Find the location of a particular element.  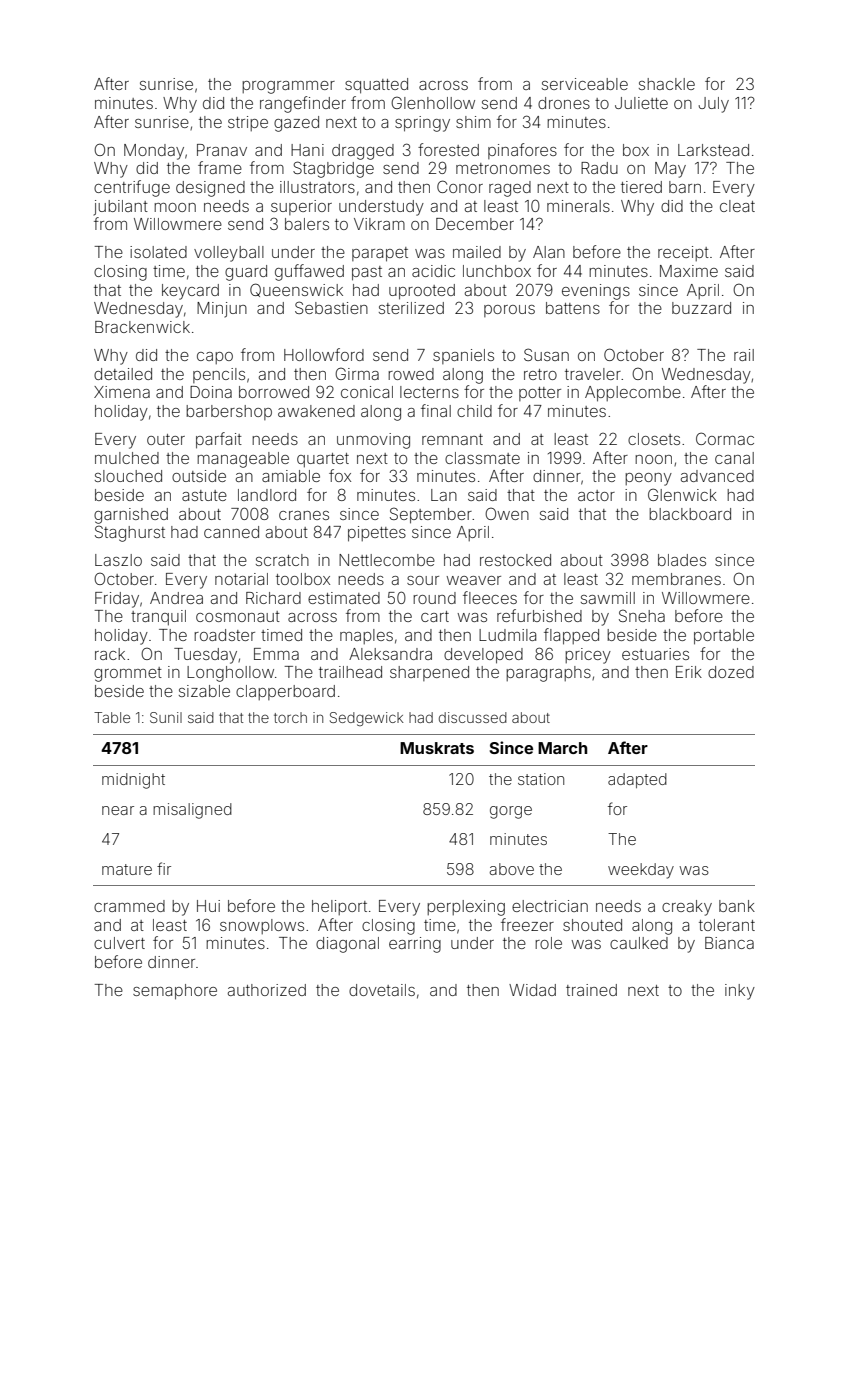

adapted is located at coordinates (637, 780).
